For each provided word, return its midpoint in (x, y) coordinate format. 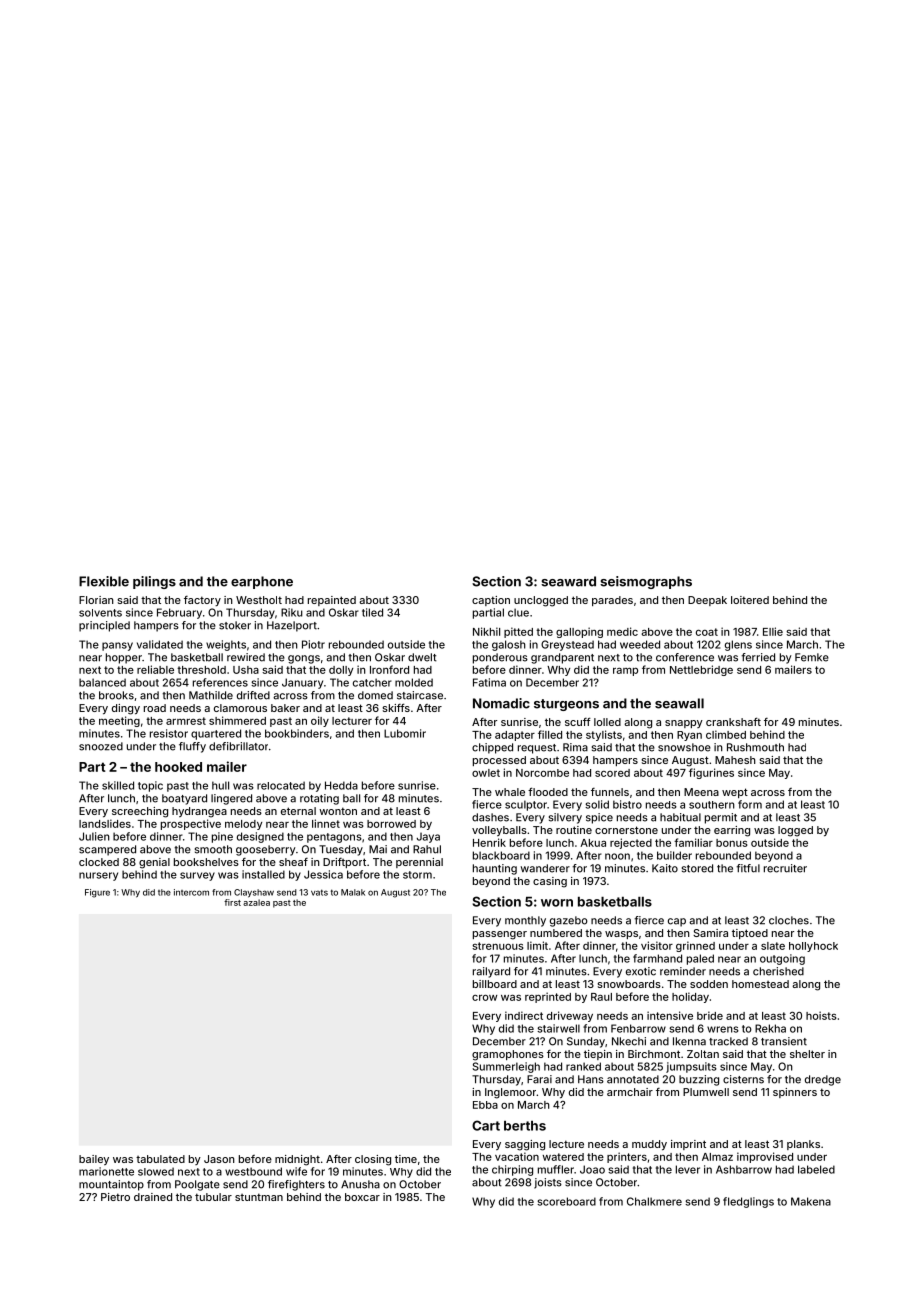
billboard (495, 984)
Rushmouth (755, 747)
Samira (710, 933)
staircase (420, 695)
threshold (201, 670)
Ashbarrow (744, 1169)
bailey (94, 1160)
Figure (97, 893)
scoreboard (566, 1201)
